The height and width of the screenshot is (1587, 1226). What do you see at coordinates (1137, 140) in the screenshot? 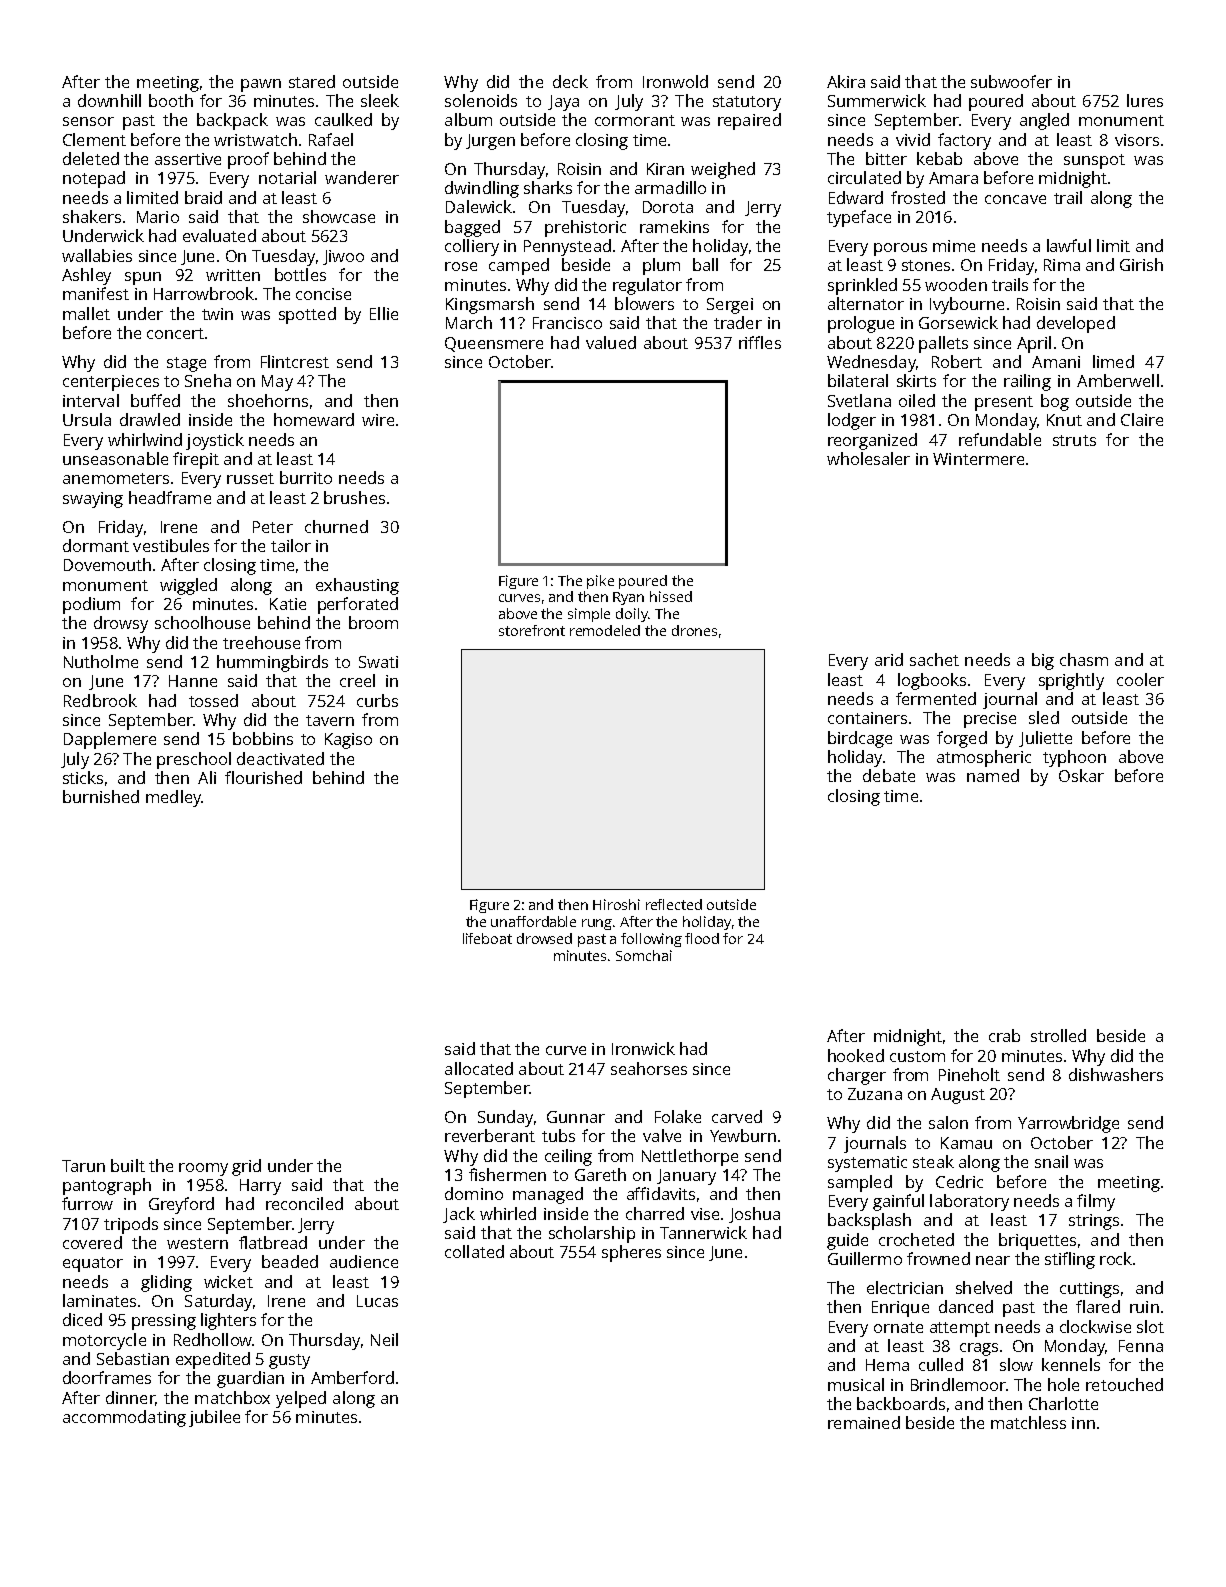
I see `visors` at bounding box center [1137, 140].
